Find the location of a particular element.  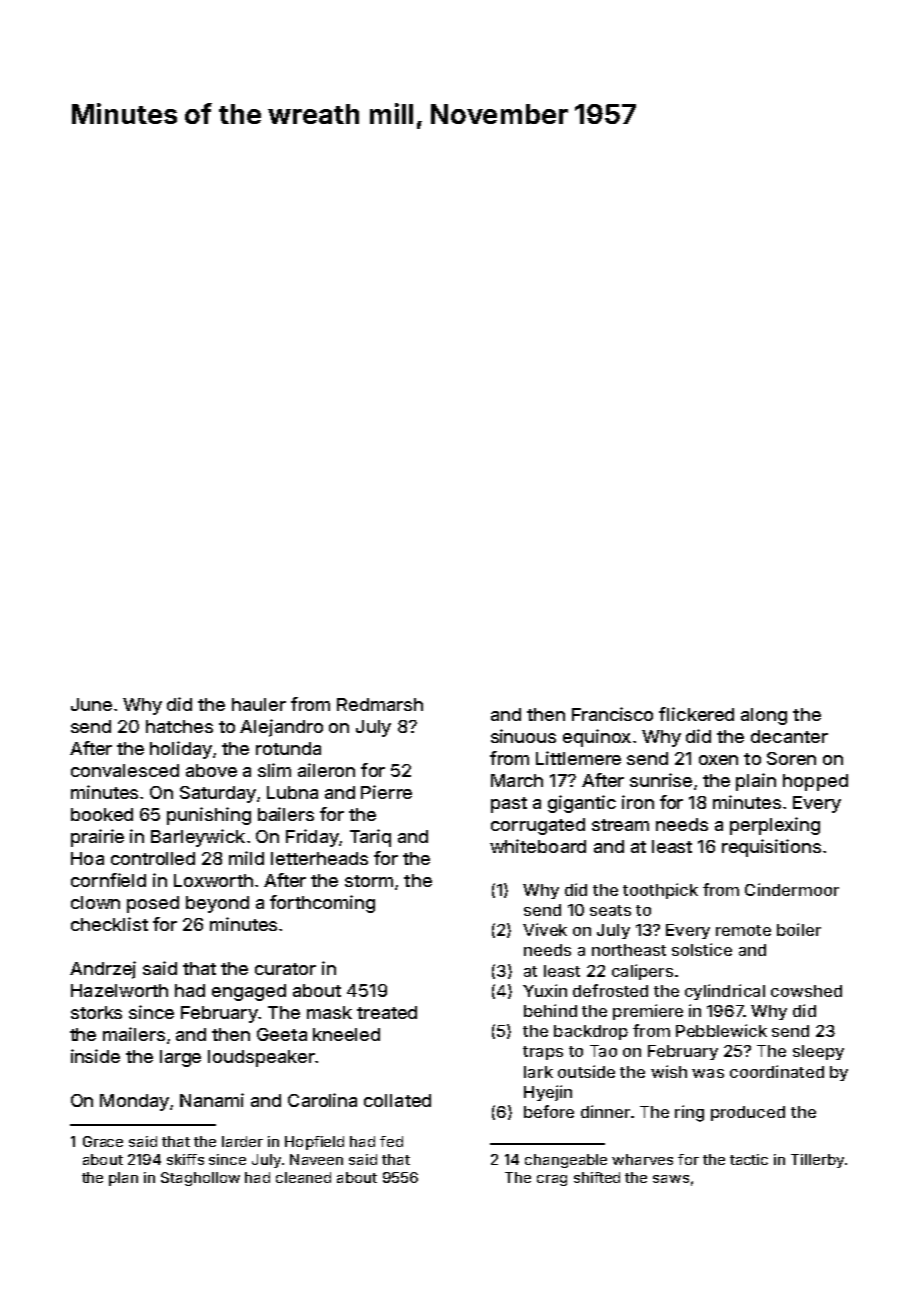

March is located at coordinates (517, 780).
